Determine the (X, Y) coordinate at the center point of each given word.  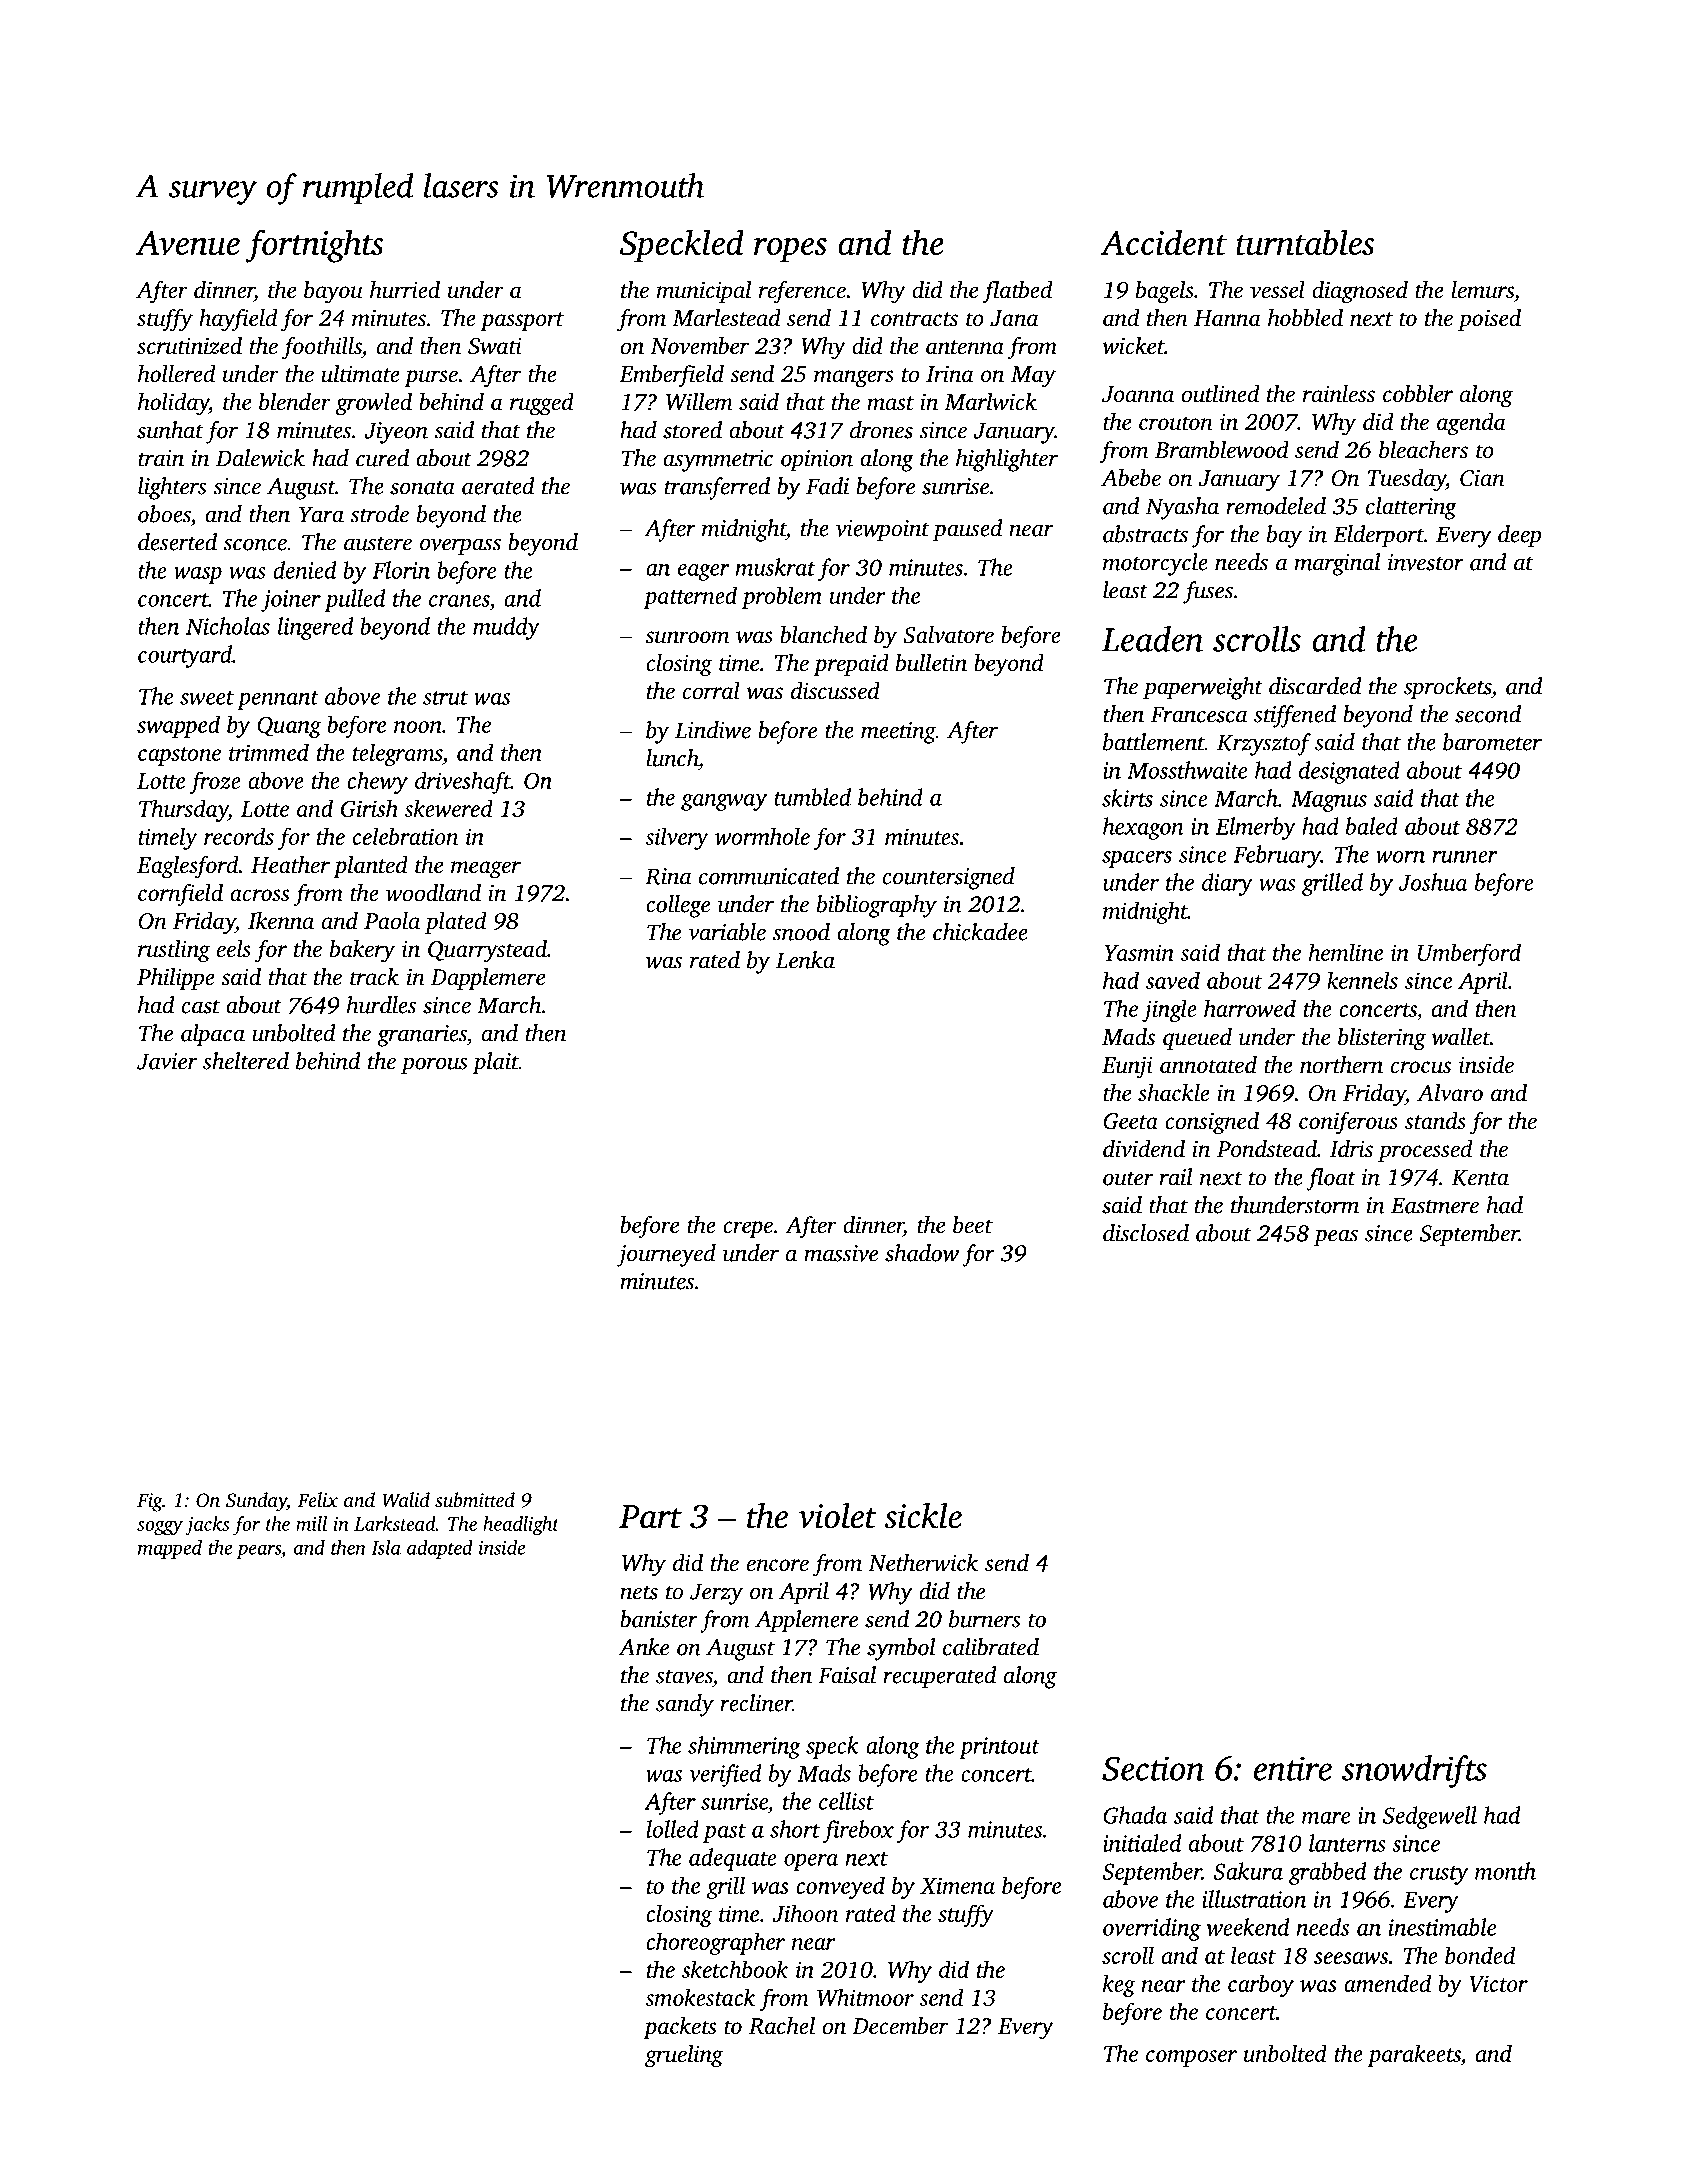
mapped (170, 1549)
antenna (965, 347)
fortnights (315, 246)
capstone (179, 756)
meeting (898, 733)
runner (1465, 857)
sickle (923, 1516)
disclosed (1146, 1233)
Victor (1498, 1983)
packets (679, 2028)
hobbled (1305, 318)
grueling (684, 2056)
